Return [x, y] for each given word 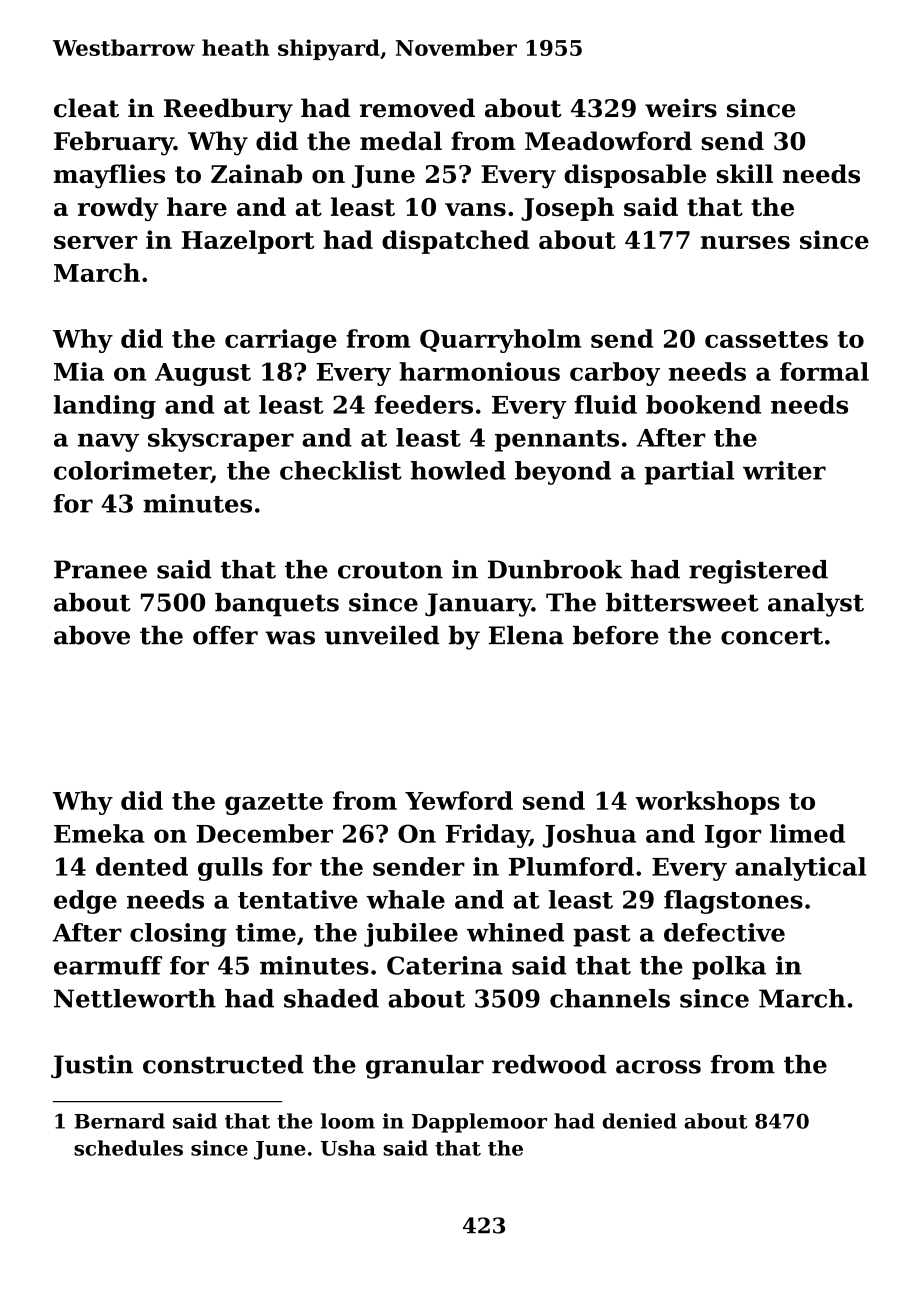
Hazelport [248, 242]
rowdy [118, 209]
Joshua [589, 836]
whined [515, 932]
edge [85, 902]
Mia [79, 371]
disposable [635, 176]
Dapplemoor [479, 1123]
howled [458, 470]
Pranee [100, 569]
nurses [745, 242]
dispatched [455, 242]
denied [640, 1121]
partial [689, 473]
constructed [223, 1064]
